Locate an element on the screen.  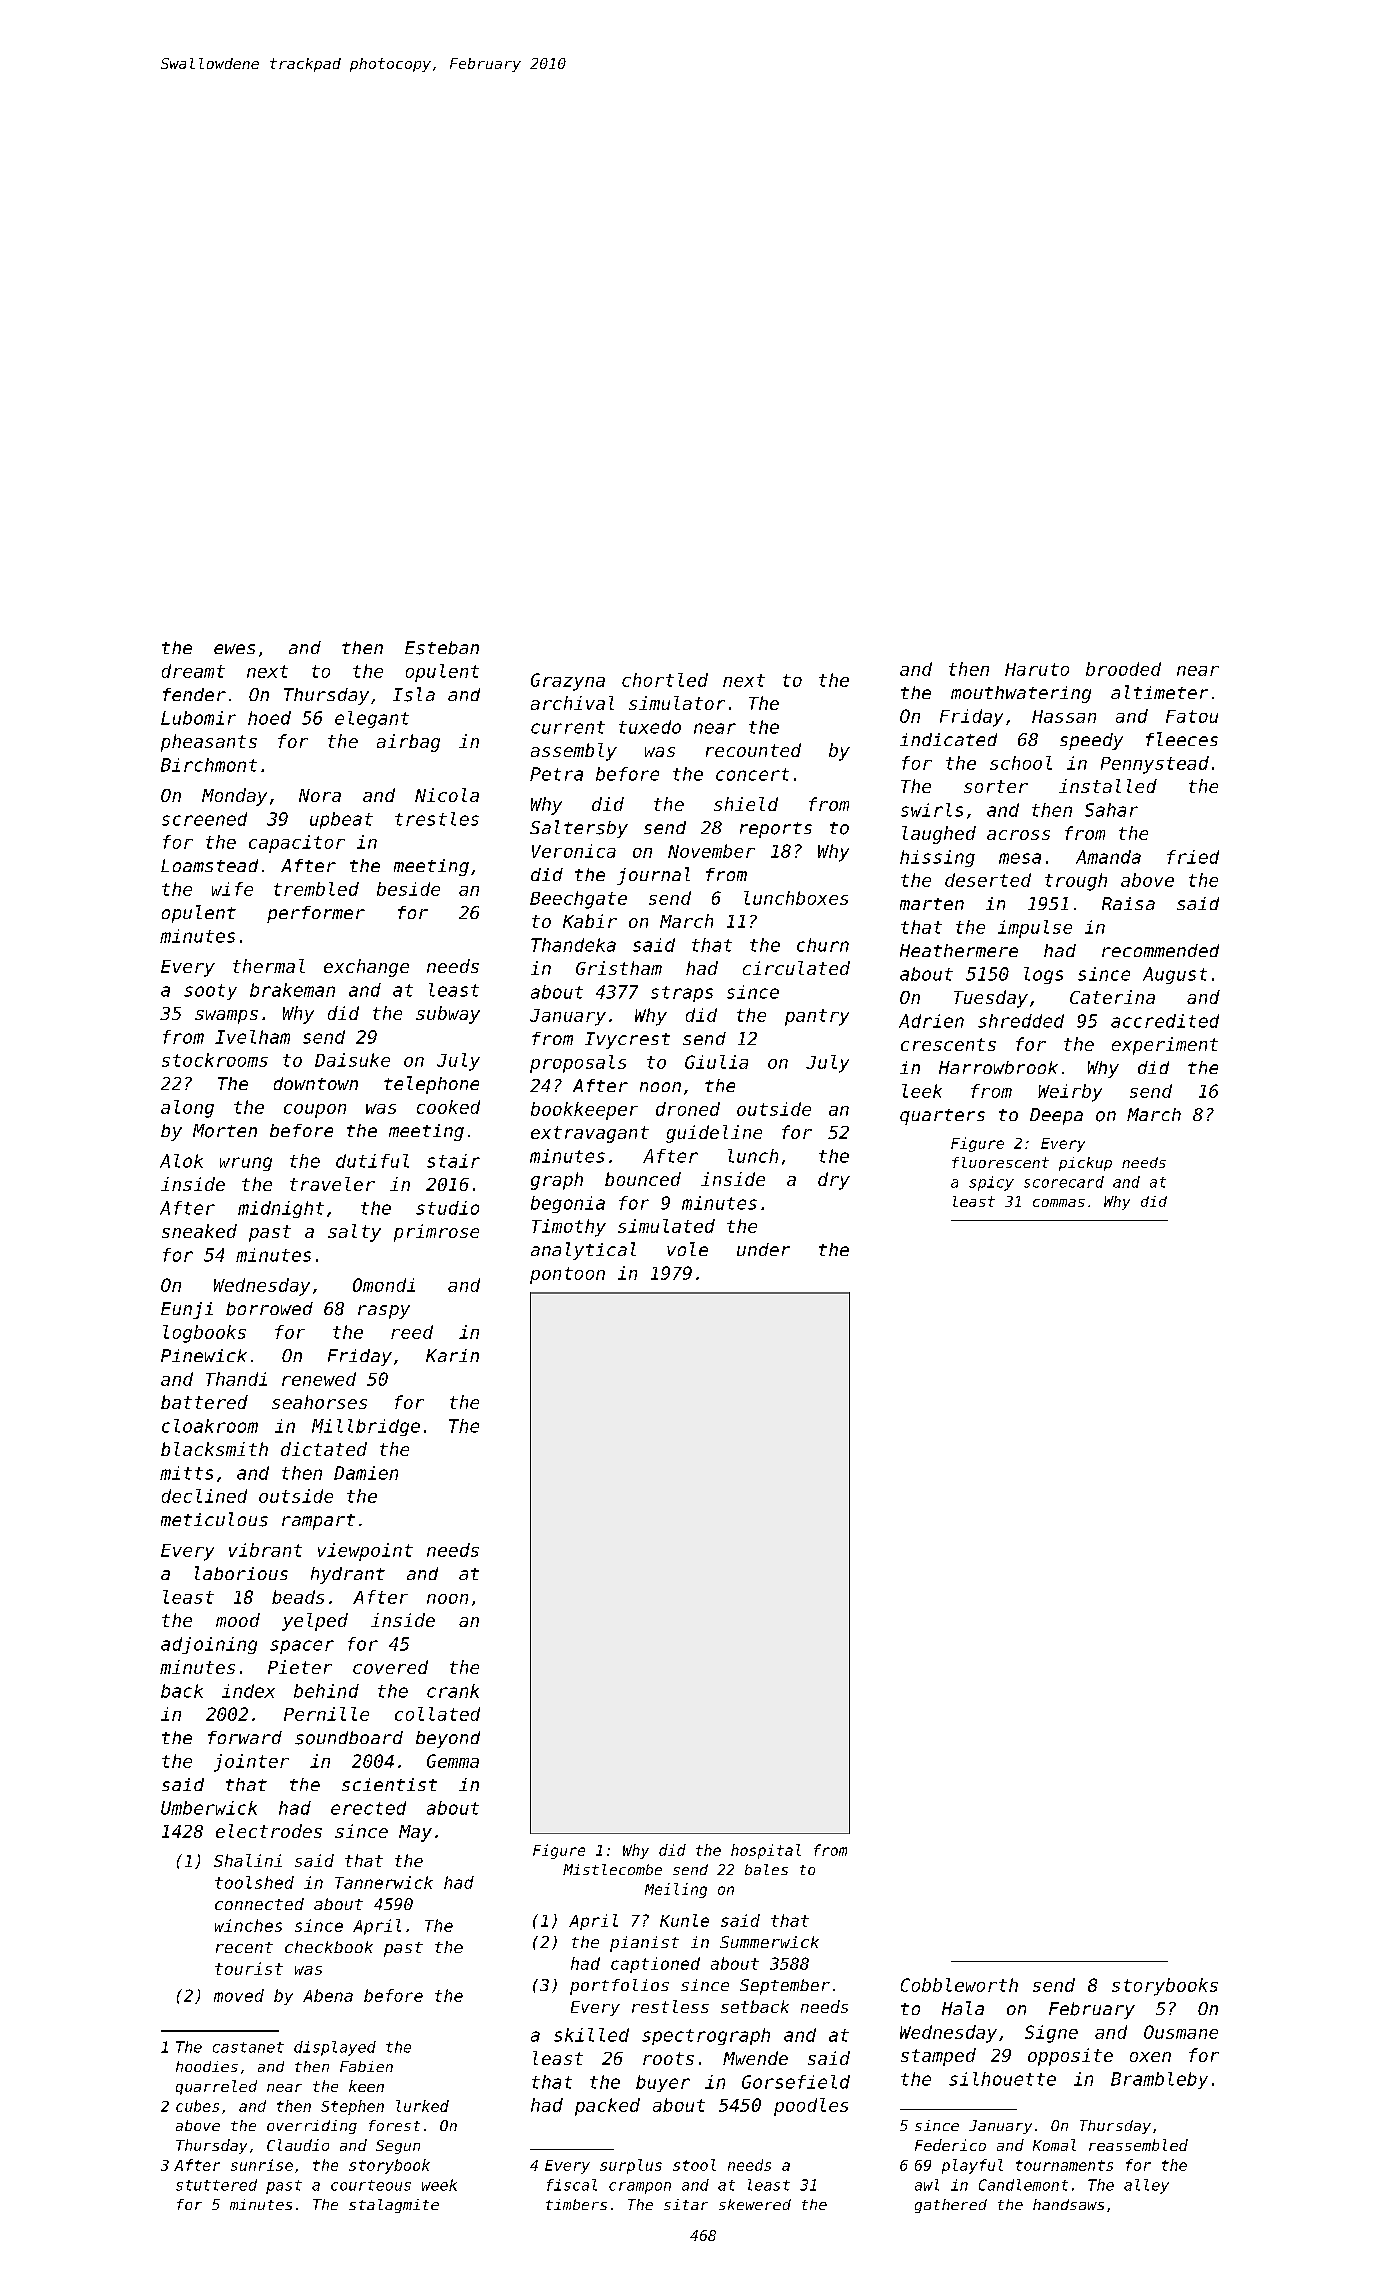
jointer is located at coordinates (251, 1763).
